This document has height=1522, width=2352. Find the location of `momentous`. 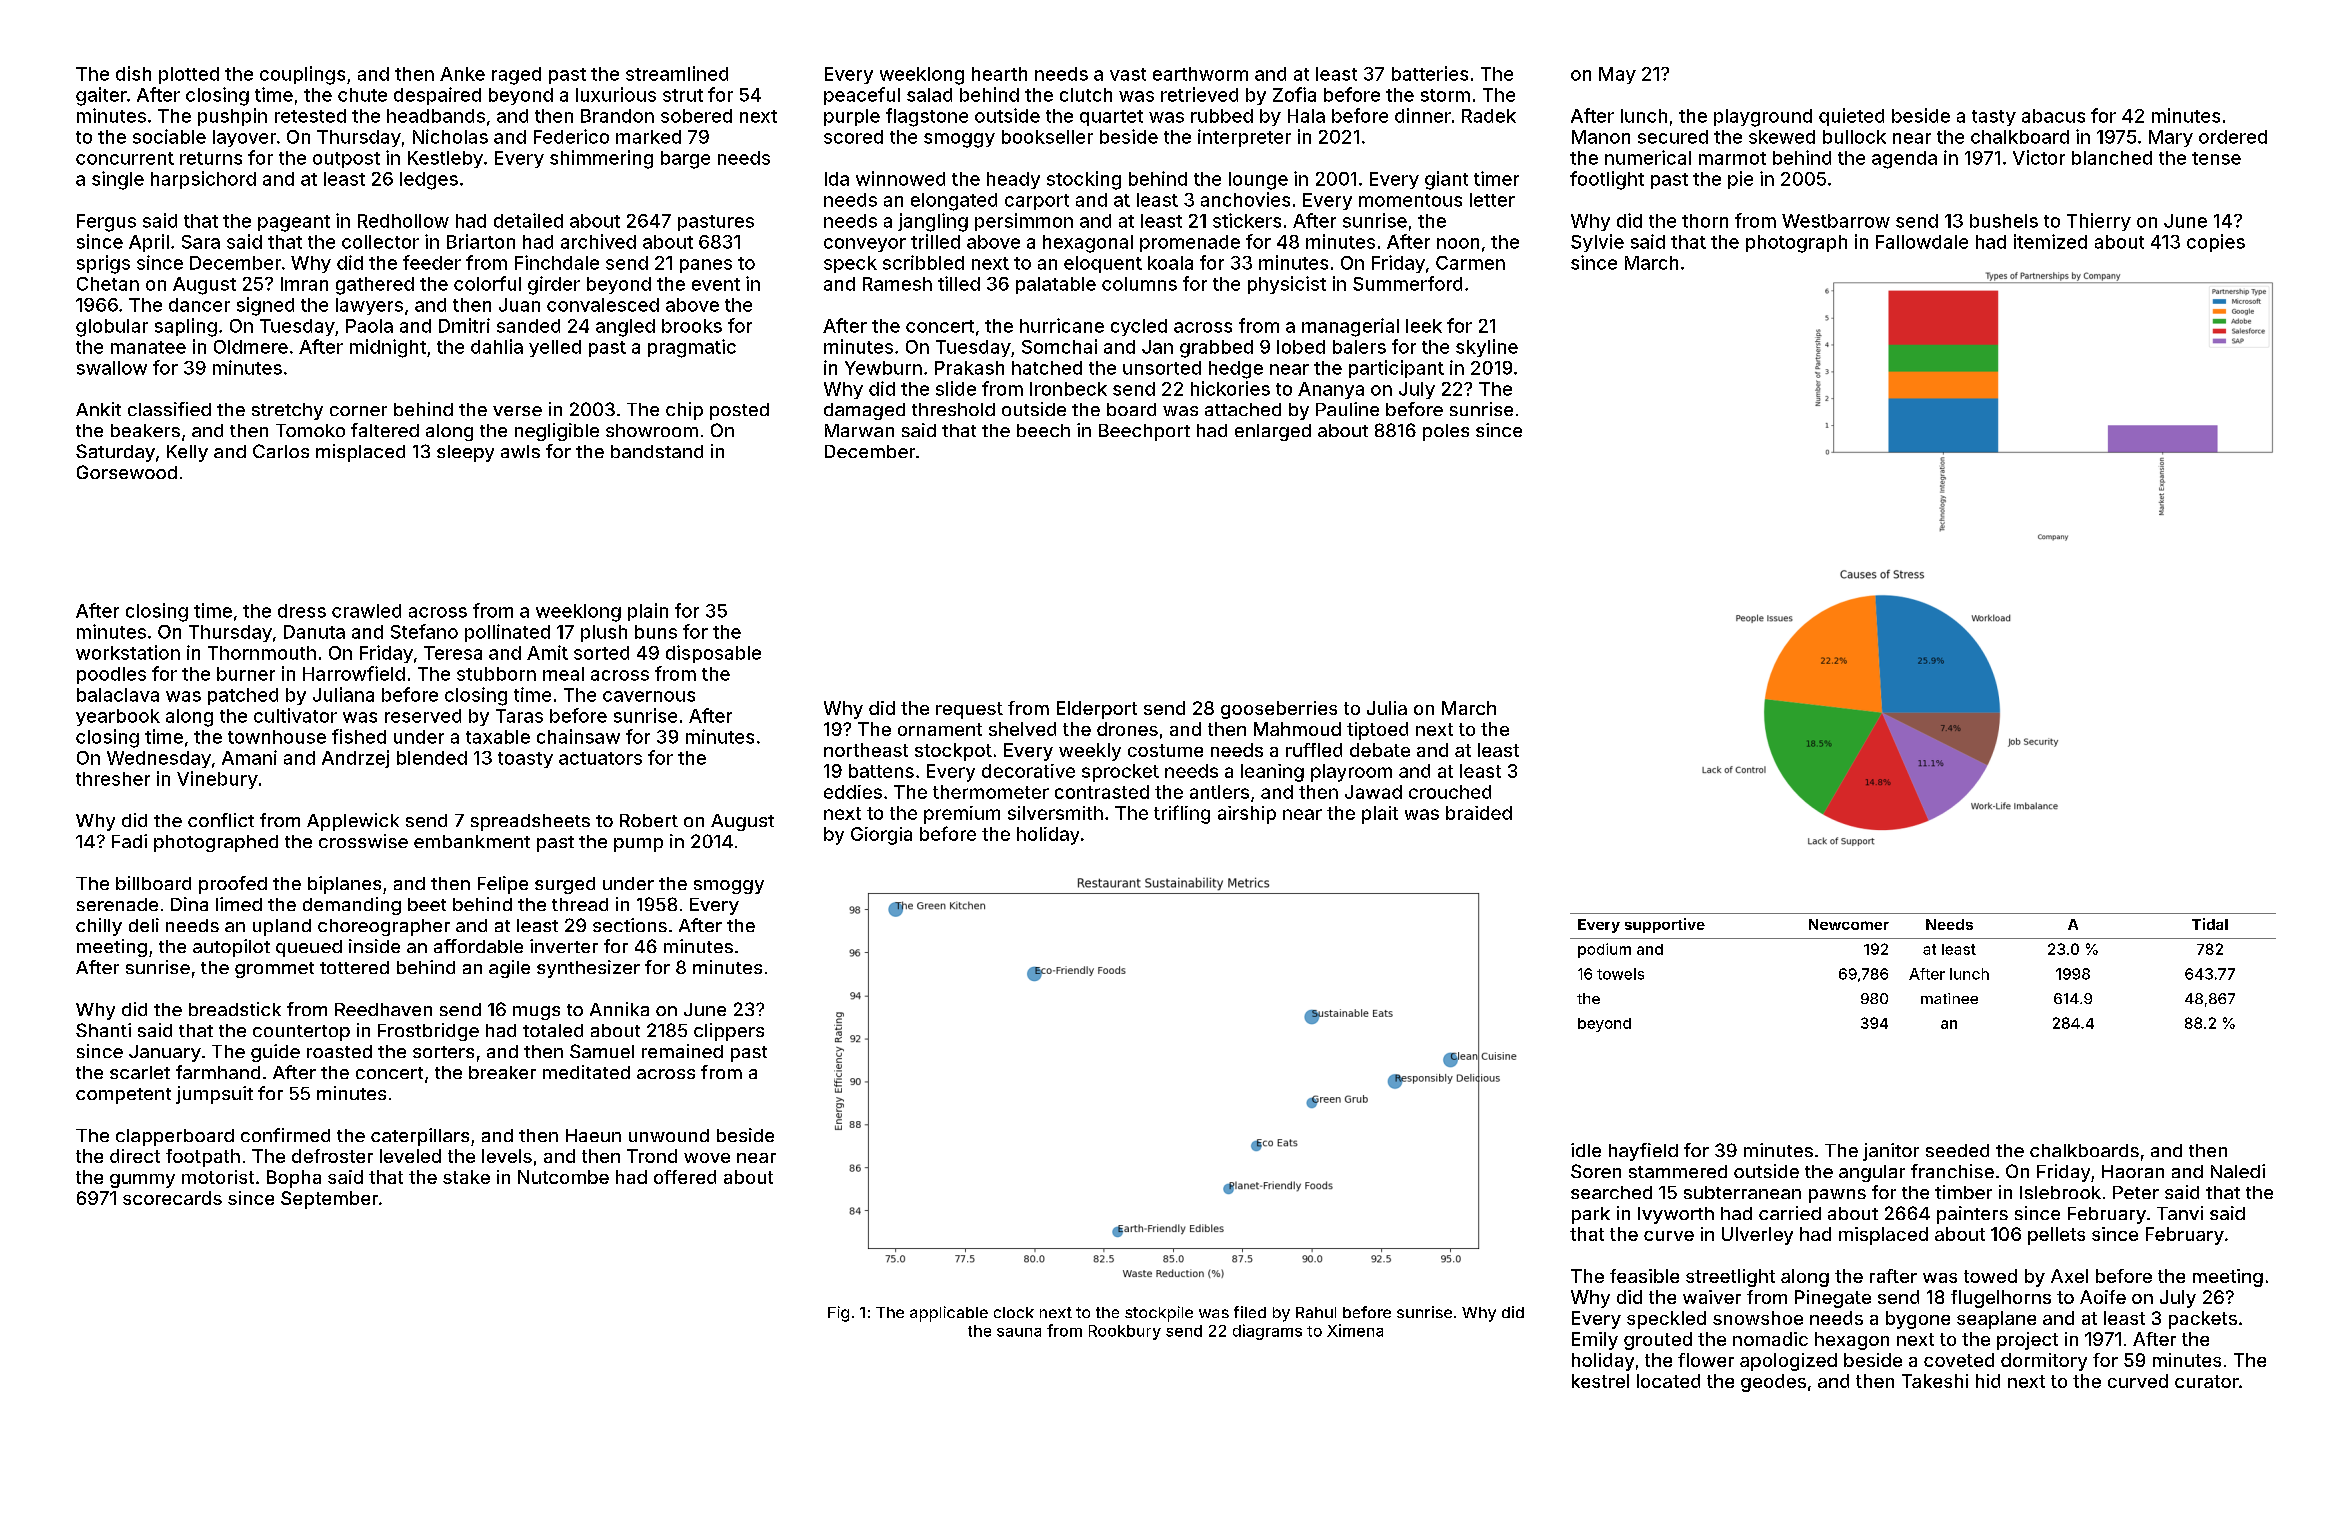

momentous is located at coordinates (1410, 200).
